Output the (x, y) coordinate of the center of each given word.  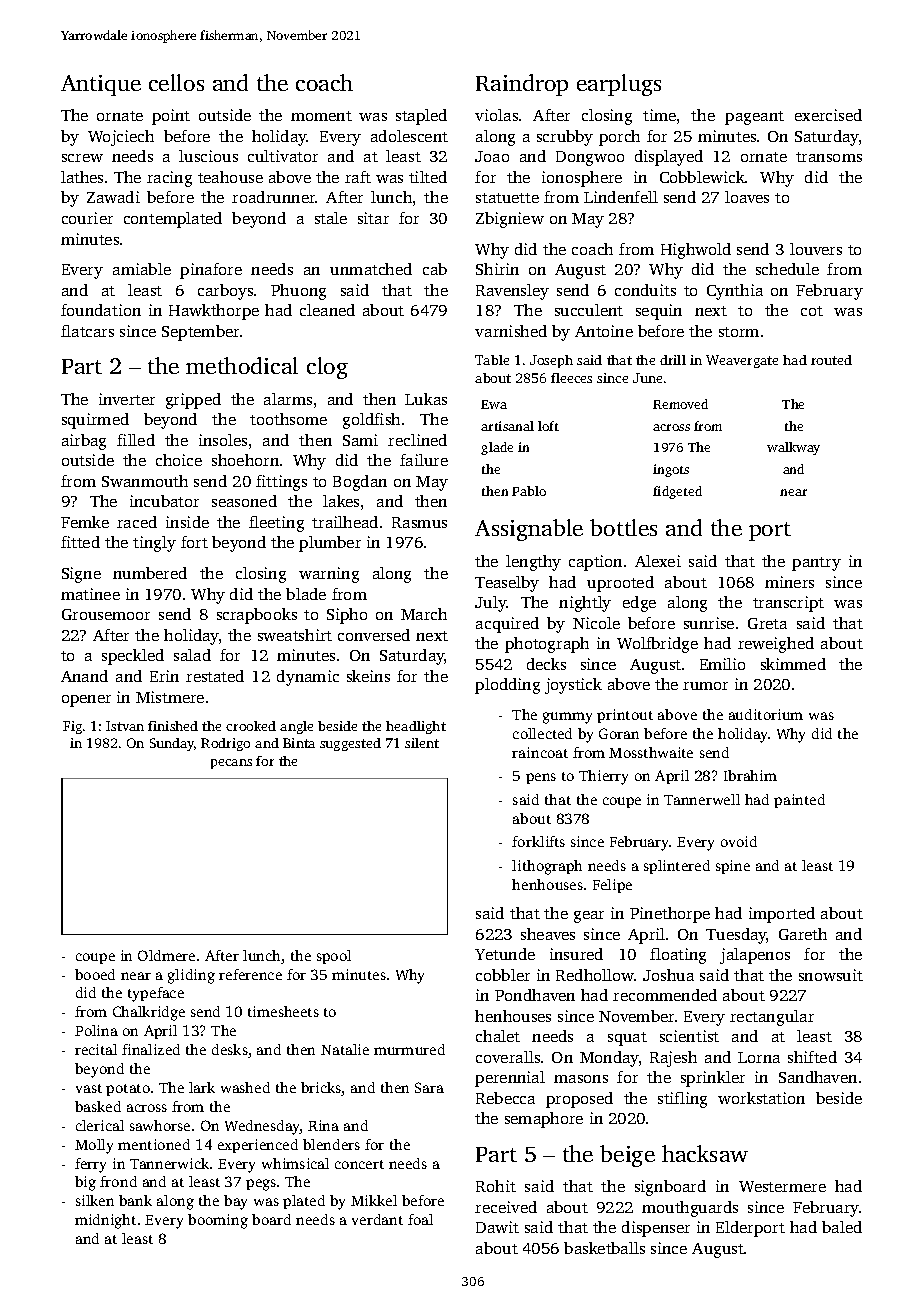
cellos (176, 82)
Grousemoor (106, 614)
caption (595, 563)
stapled (421, 117)
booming (218, 1221)
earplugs (619, 85)
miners (789, 582)
